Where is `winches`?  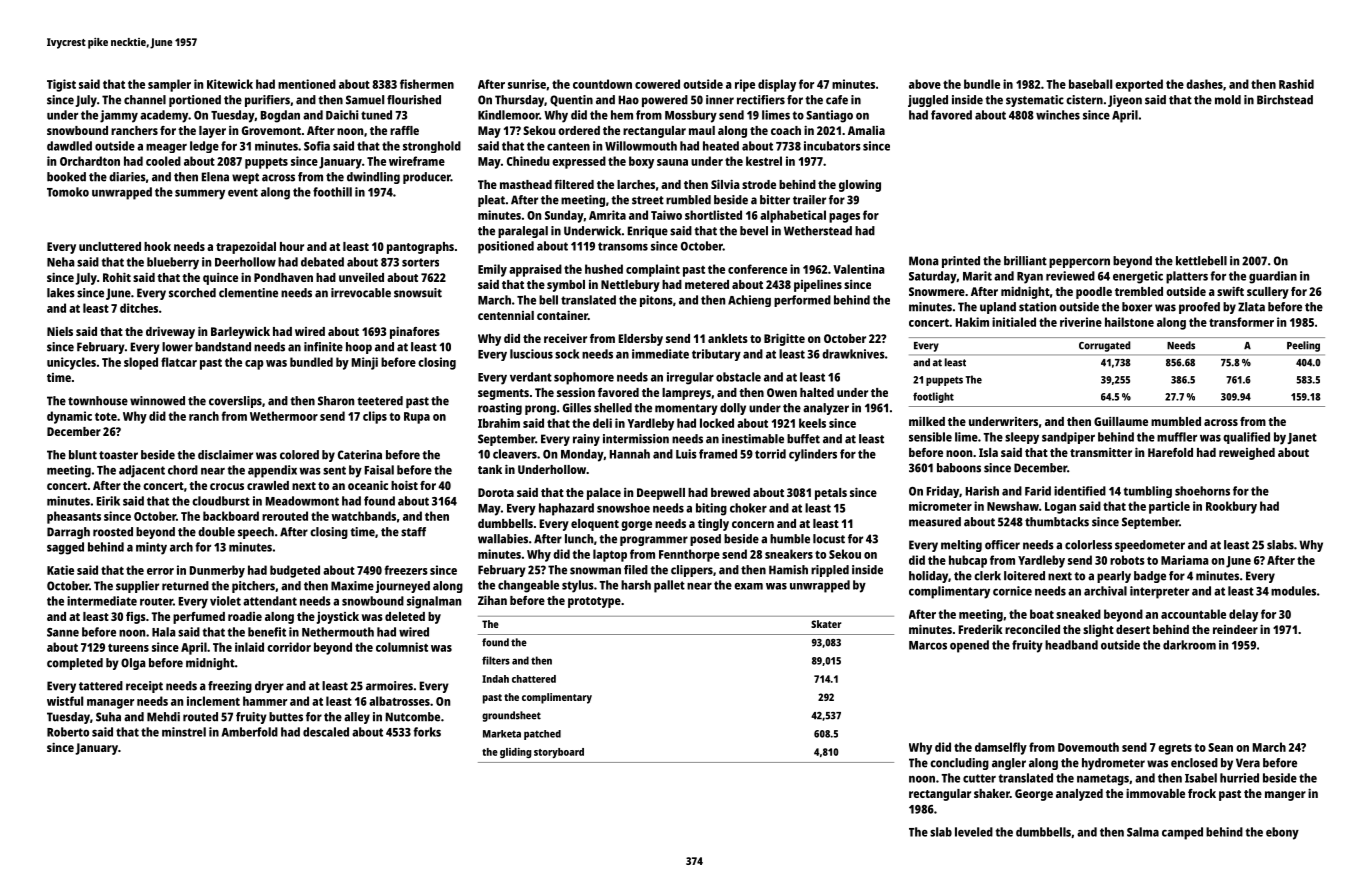 winches is located at coordinates (1058, 115).
